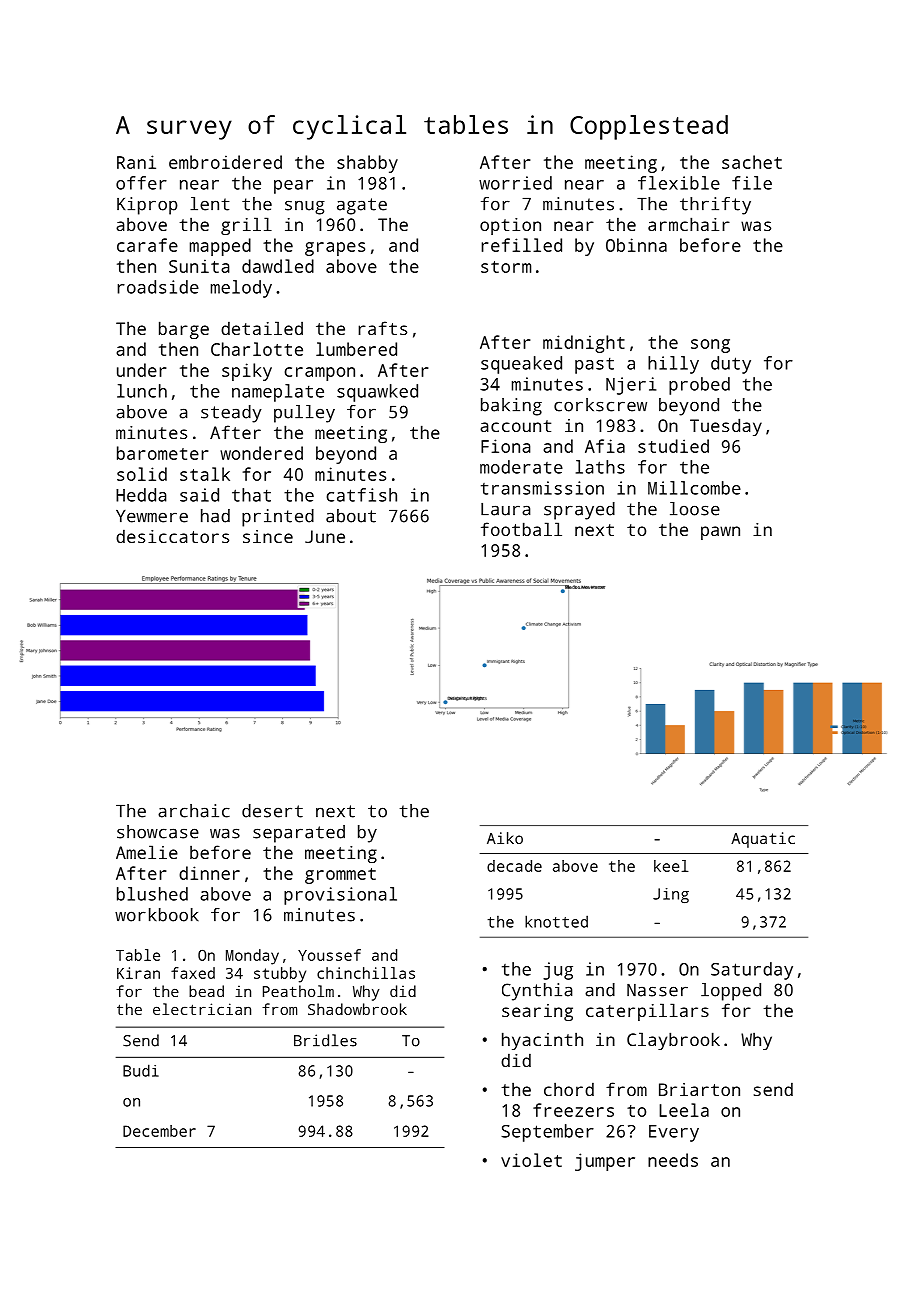  Describe the element at coordinates (299, 834) in the image. I see `separated` at that location.
